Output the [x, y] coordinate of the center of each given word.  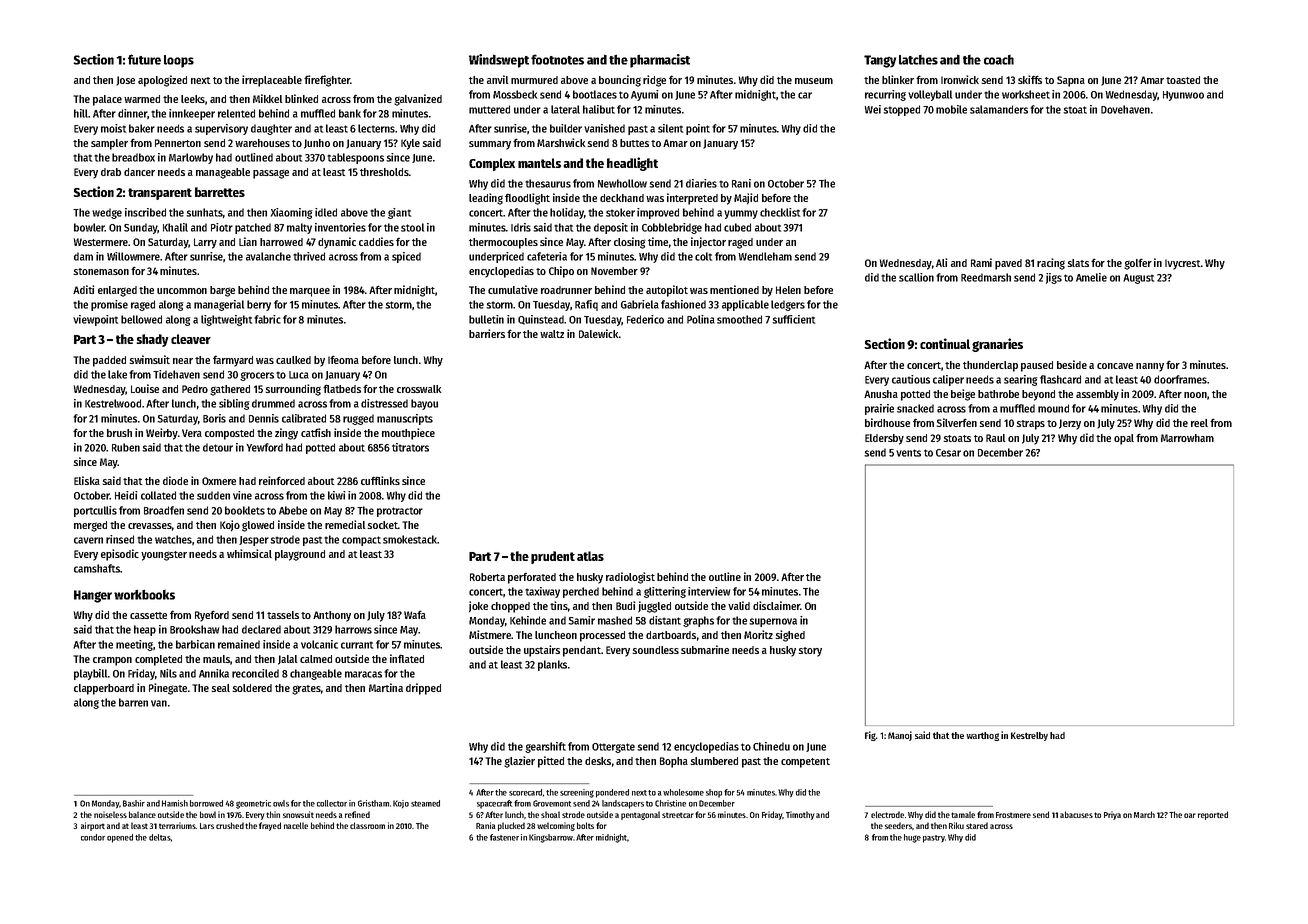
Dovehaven [1125, 109]
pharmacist [660, 61]
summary [490, 145]
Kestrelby [1029, 736]
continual [945, 343]
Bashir [134, 803]
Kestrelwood [113, 403]
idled [326, 212]
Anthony [332, 616]
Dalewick [599, 333]
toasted [1183, 80]
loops [179, 61]
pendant [582, 651]
